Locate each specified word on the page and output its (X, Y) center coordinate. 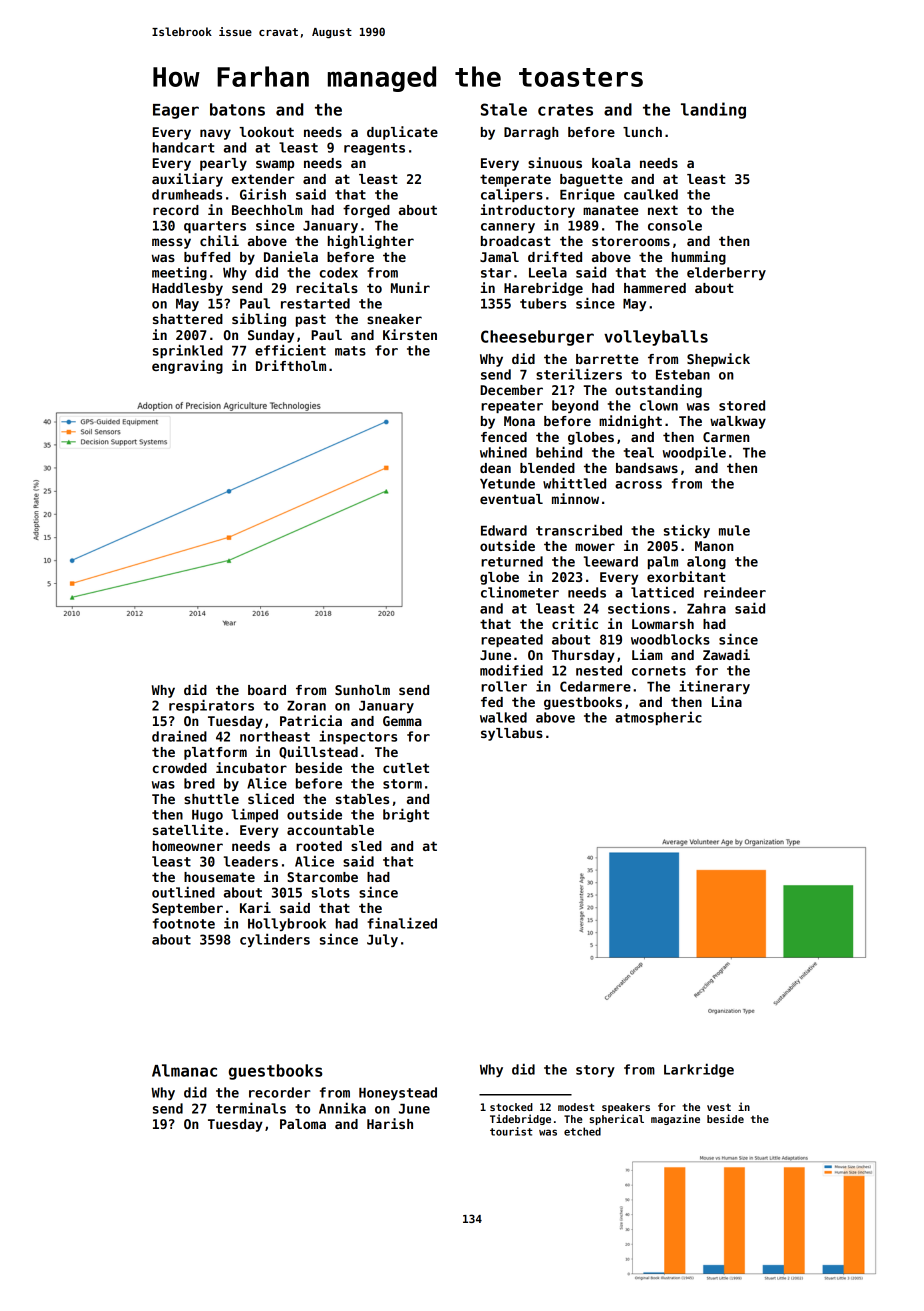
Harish (390, 1123)
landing (713, 110)
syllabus (512, 734)
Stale (504, 109)
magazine (675, 1119)
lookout (266, 132)
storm (402, 784)
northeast (275, 736)
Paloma (303, 1124)
